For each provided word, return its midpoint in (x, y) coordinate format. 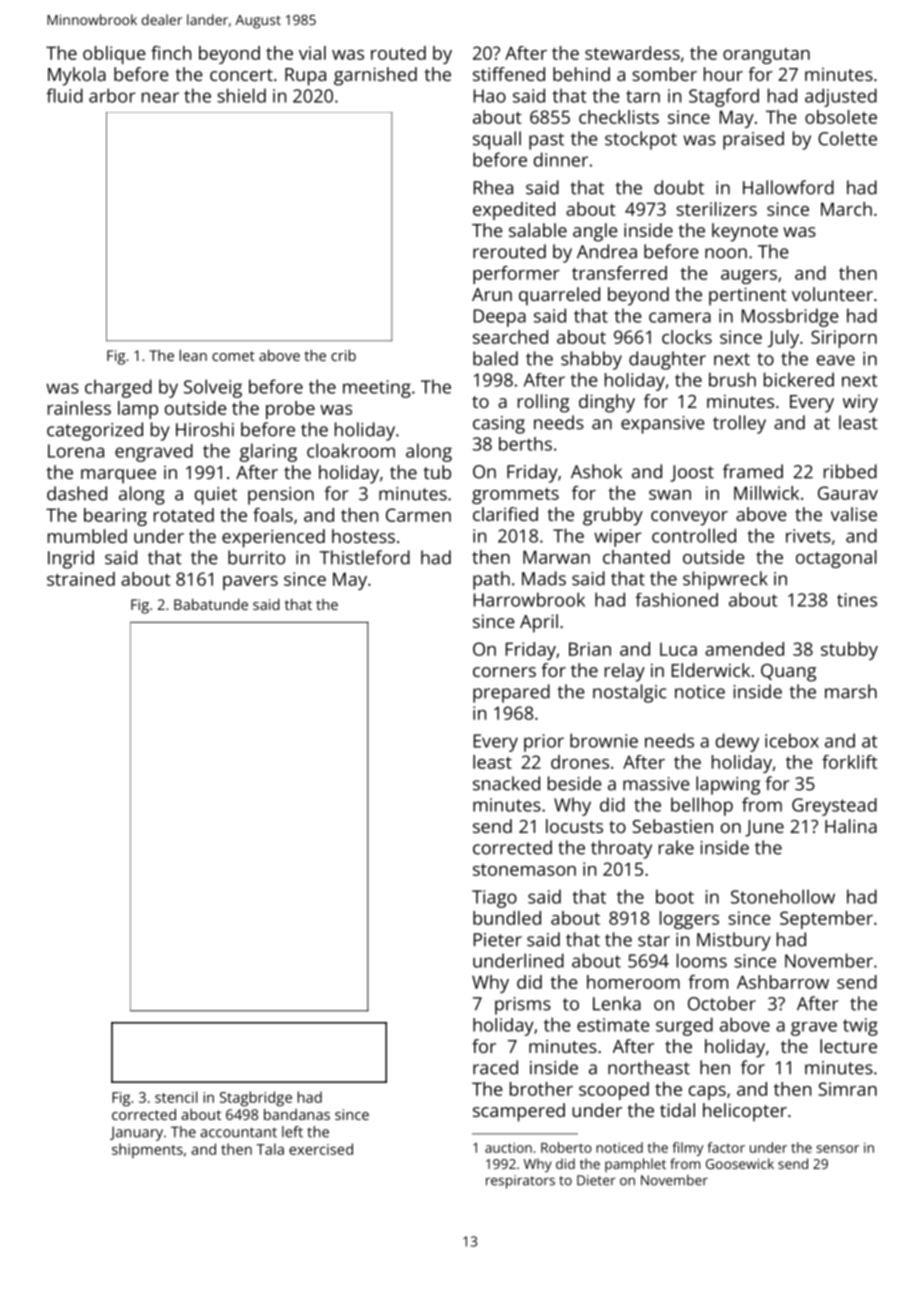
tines (857, 600)
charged (118, 388)
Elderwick (711, 670)
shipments (147, 1150)
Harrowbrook (529, 599)
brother (541, 1089)
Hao (490, 96)
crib (343, 355)
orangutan (766, 56)
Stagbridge (256, 1099)
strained (81, 579)
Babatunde (211, 604)
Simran (847, 1089)
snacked (506, 783)
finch (171, 53)
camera (680, 317)
